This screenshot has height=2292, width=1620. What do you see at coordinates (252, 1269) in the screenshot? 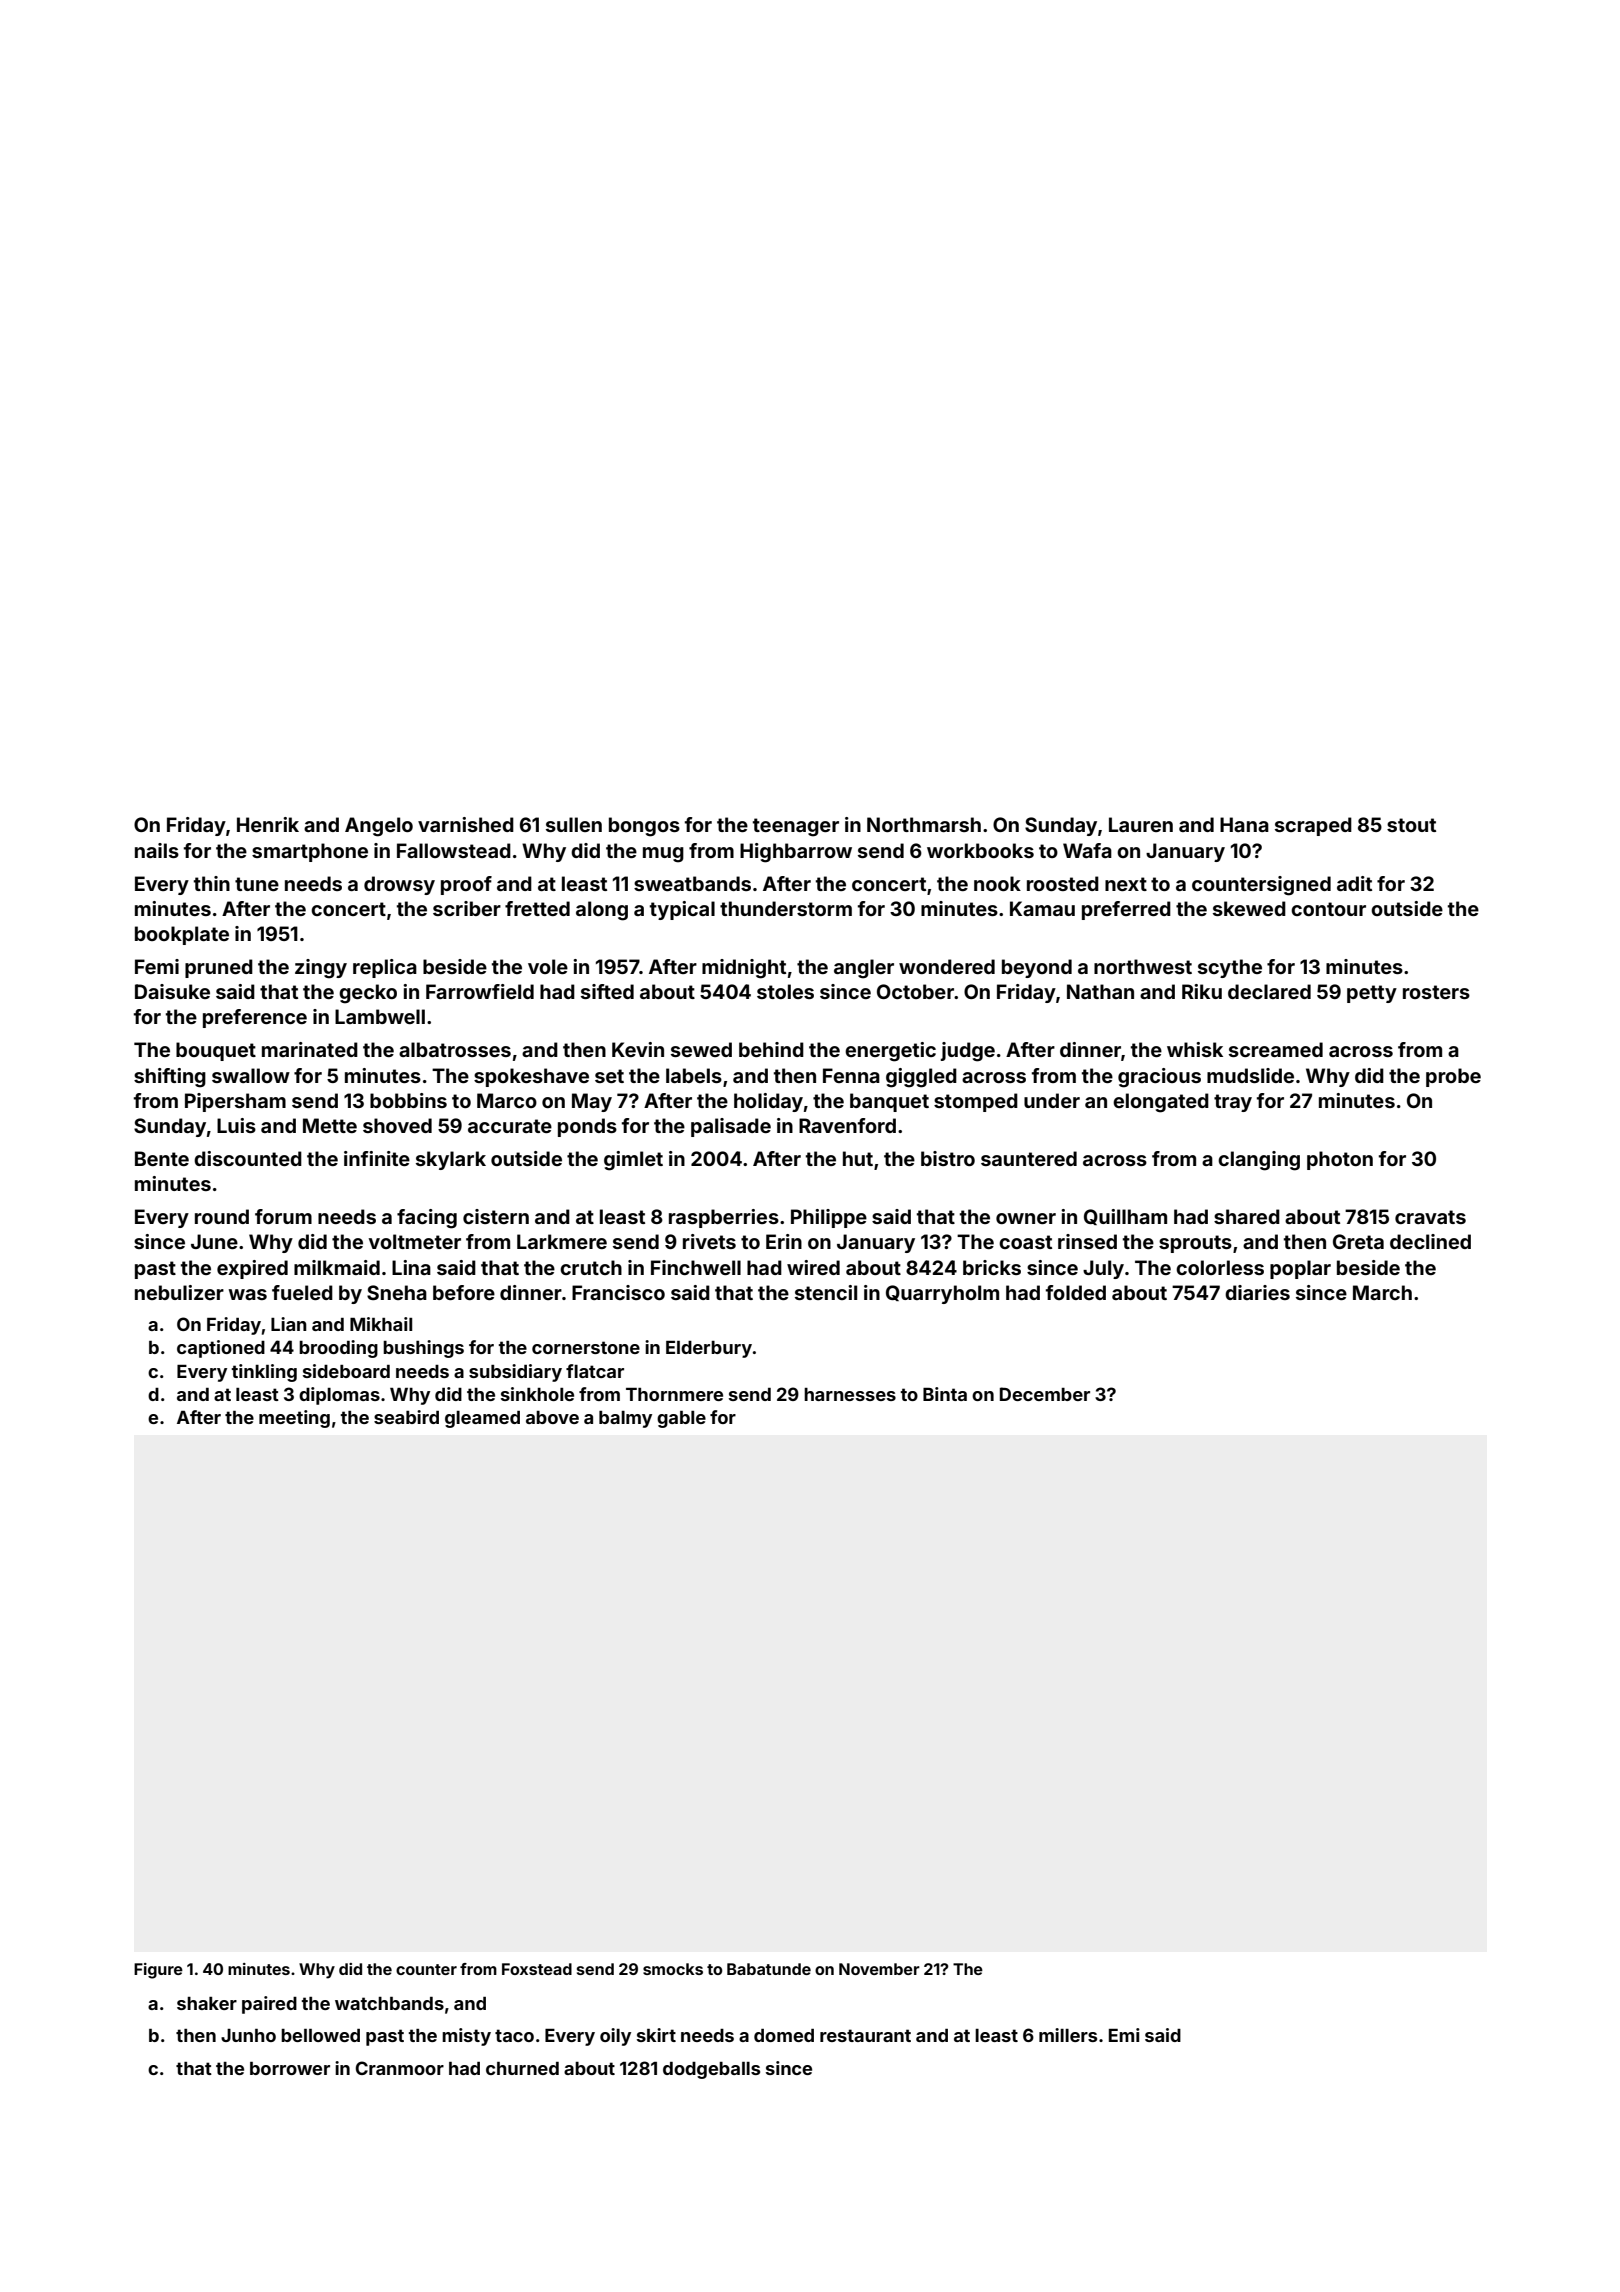
I see `expired` at bounding box center [252, 1269].
